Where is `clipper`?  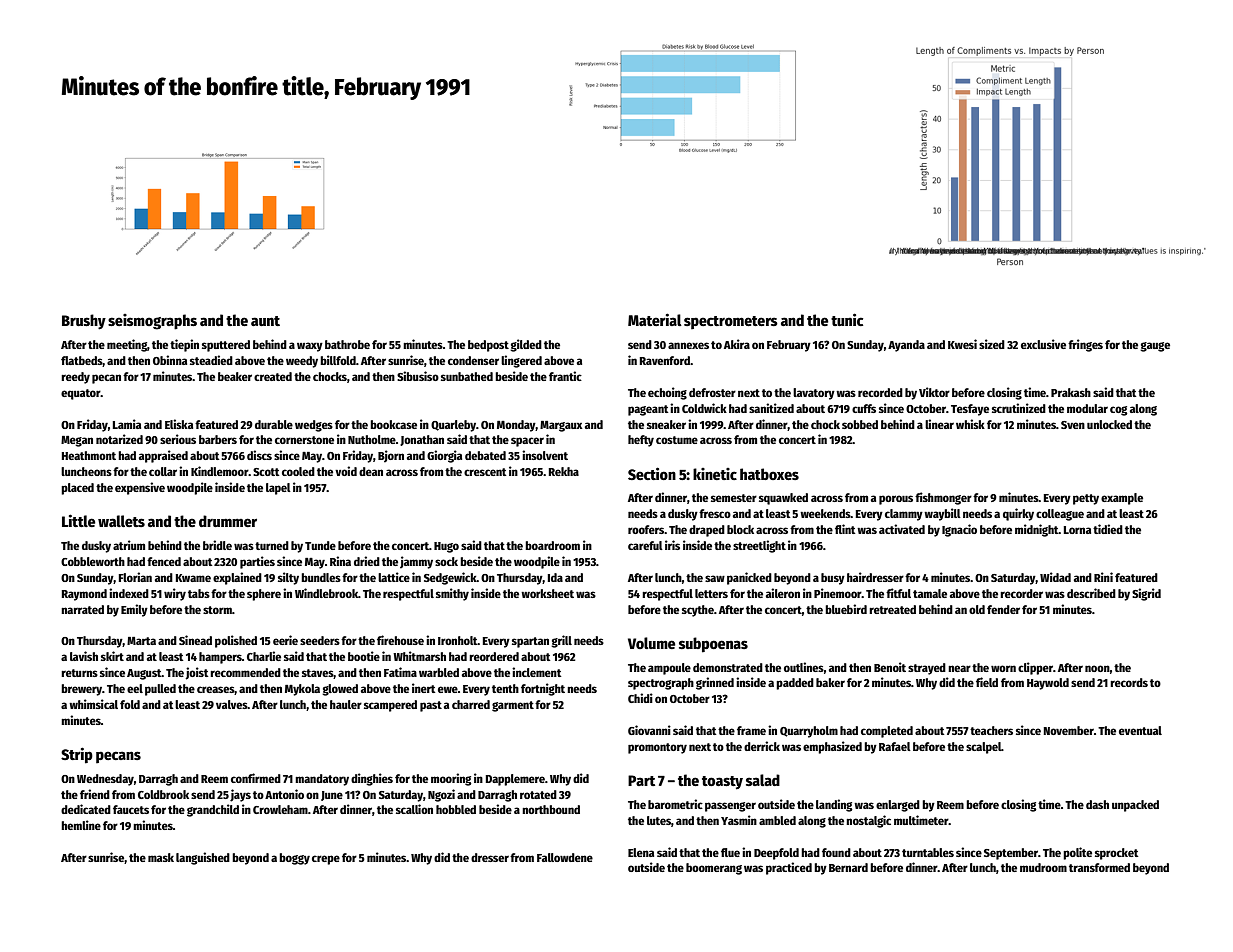
clipper is located at coordinates (1035, 668).
